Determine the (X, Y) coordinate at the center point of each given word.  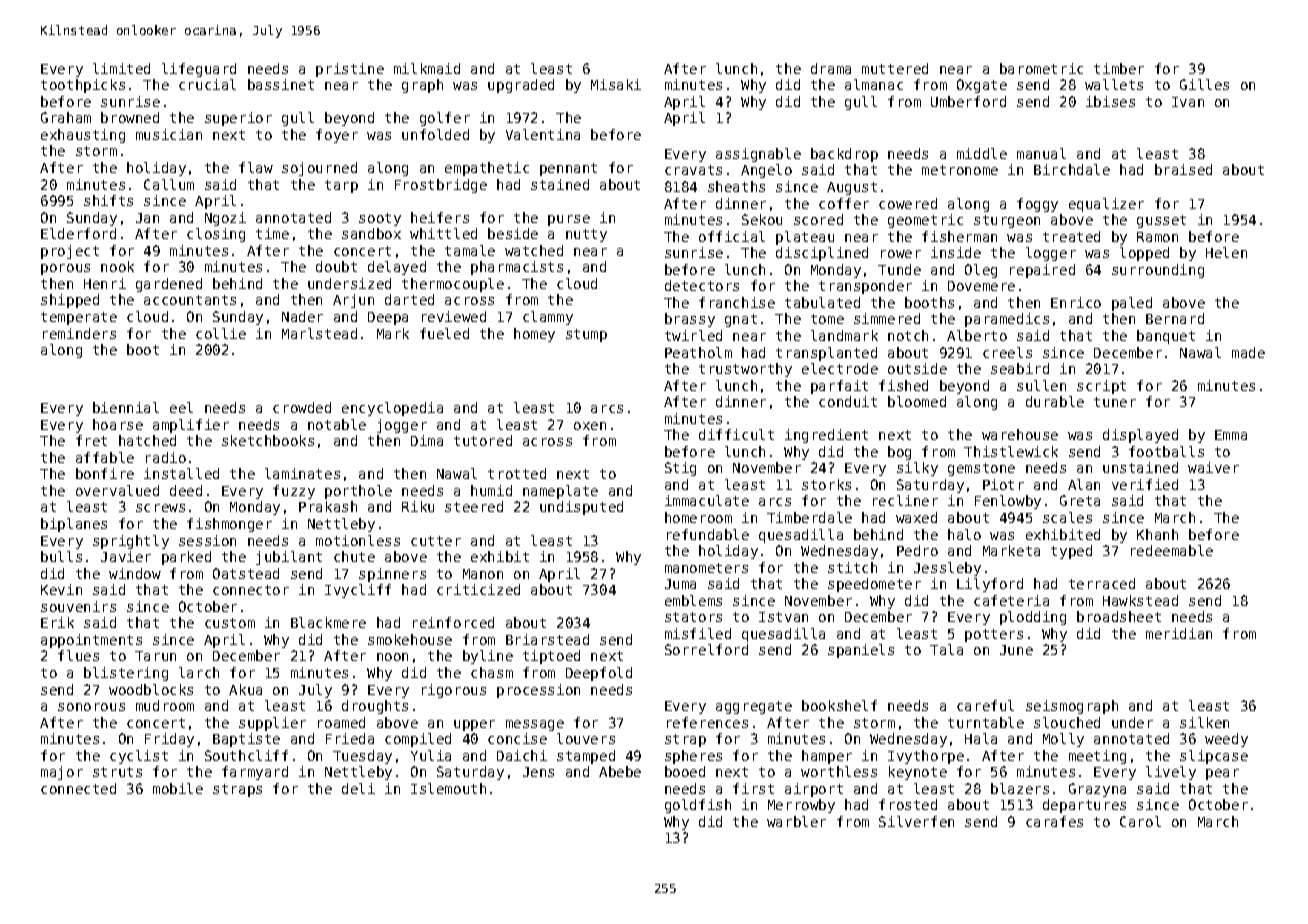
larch (199, 672)
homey (534, 335)
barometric (1041, 68)
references (707, 722)
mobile (178, 788)
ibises (1110, 101)
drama (831, 68)
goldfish (698, 806)
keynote (918, 773)
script (1101, 387)
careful (985, 705)
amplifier (191, 426)
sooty (380, 219)
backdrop (844, 155)
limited (121, 68)
